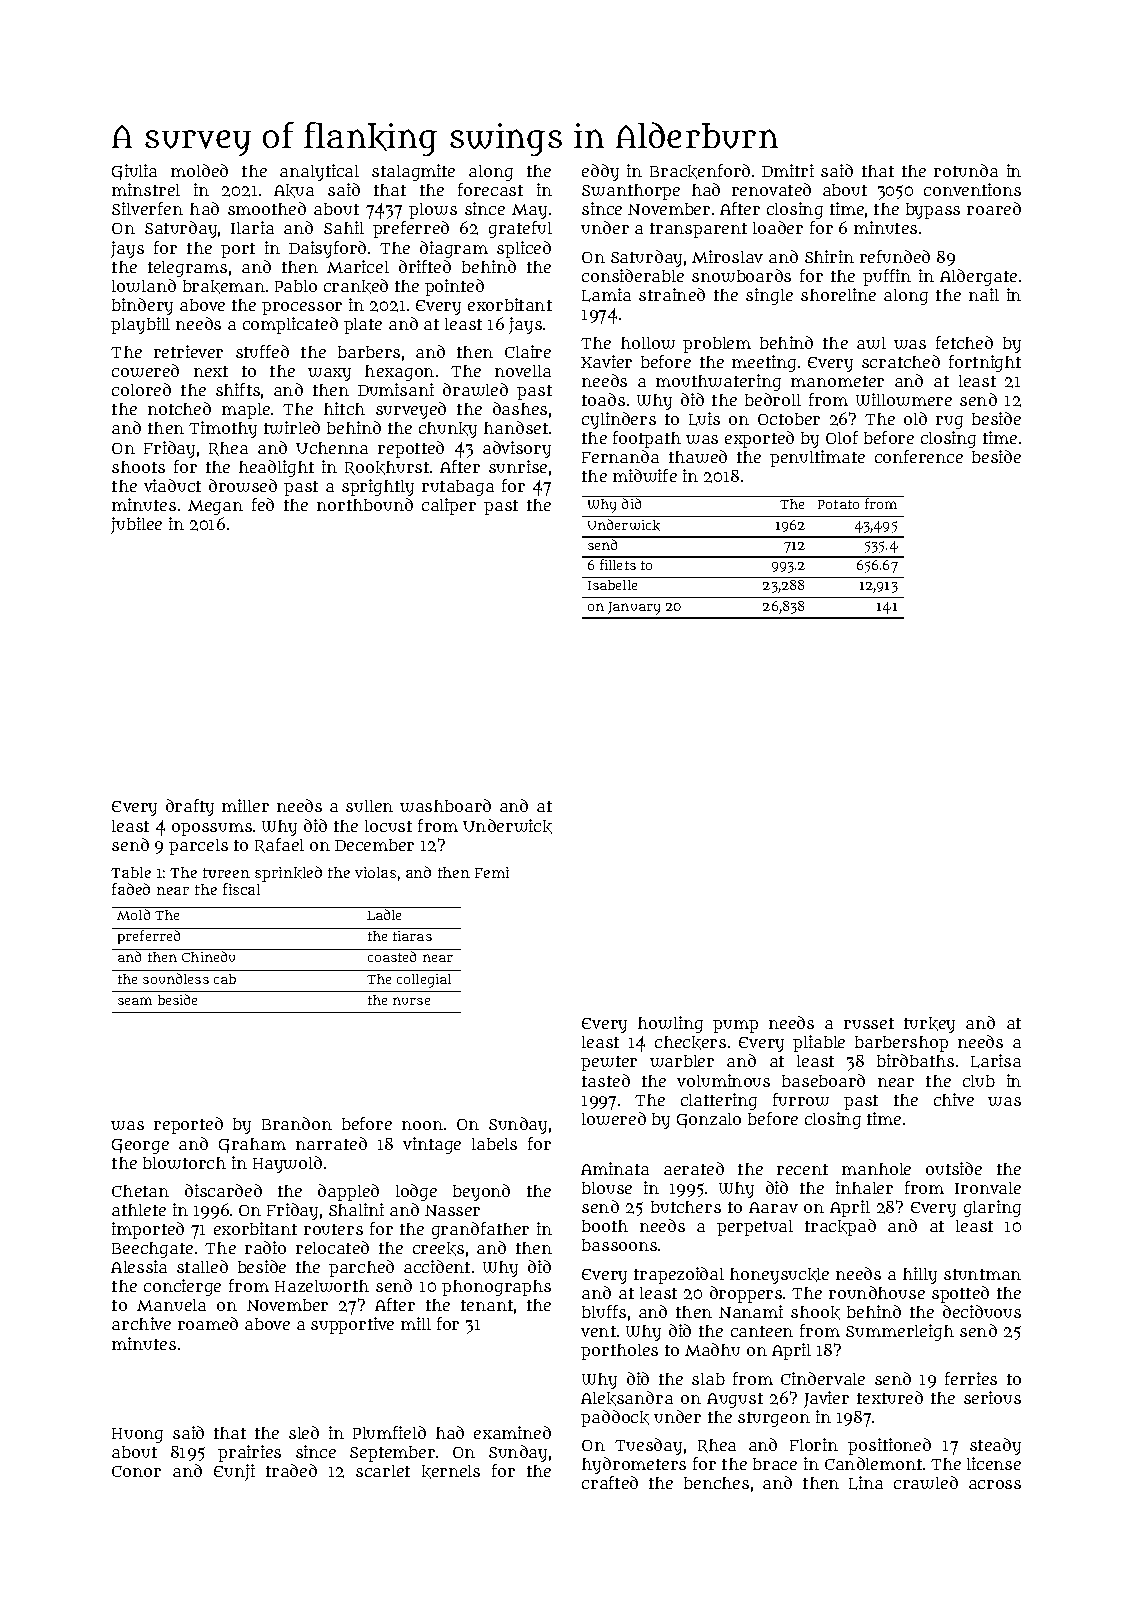 Image resolution: width=1134 pixels, height=1604 pixels. Describe the element at coordinates (789, 419) in the screenshot. I see `October` at that location.
